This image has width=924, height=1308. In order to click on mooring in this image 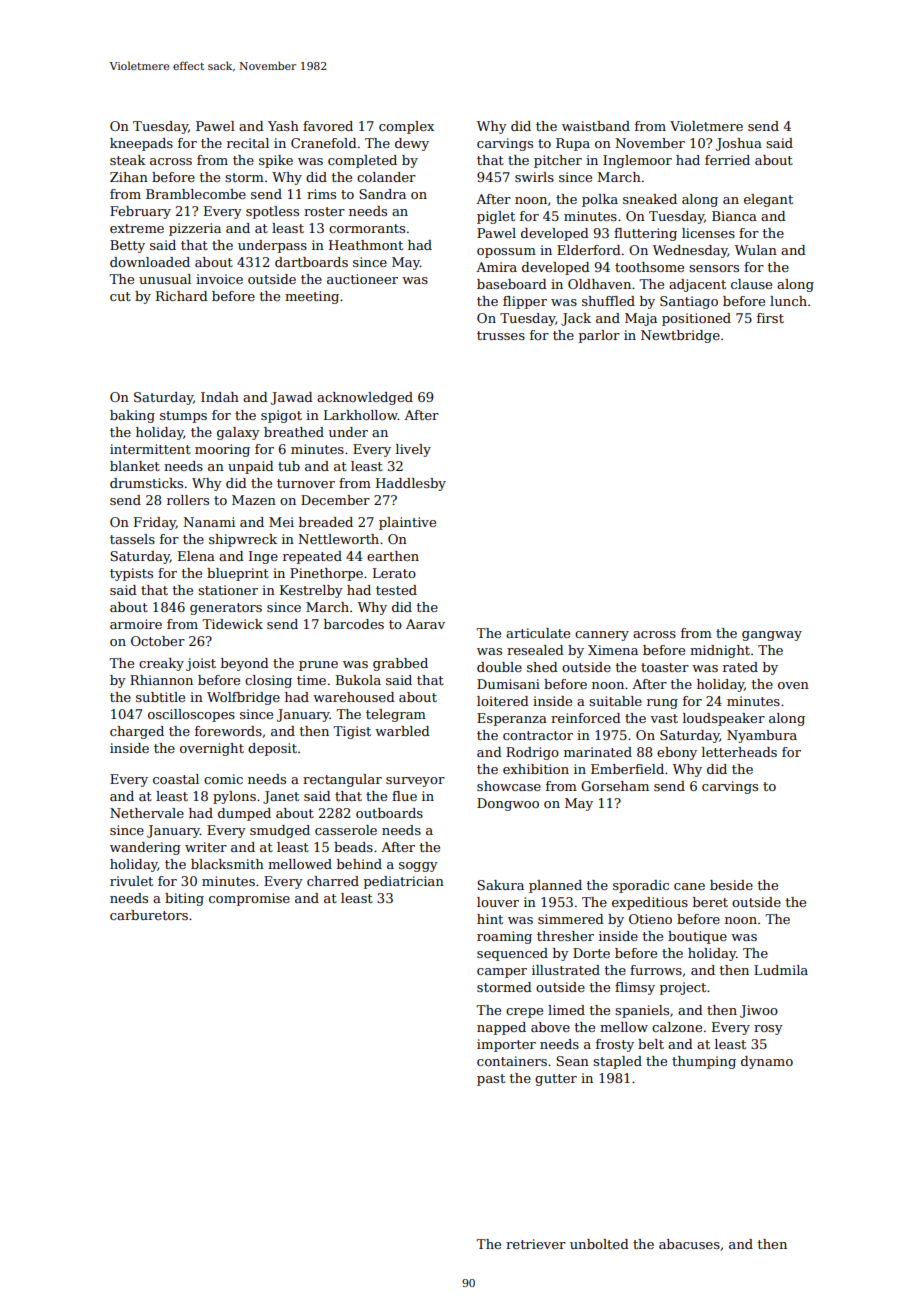, I will do `click(222, 450)`.
